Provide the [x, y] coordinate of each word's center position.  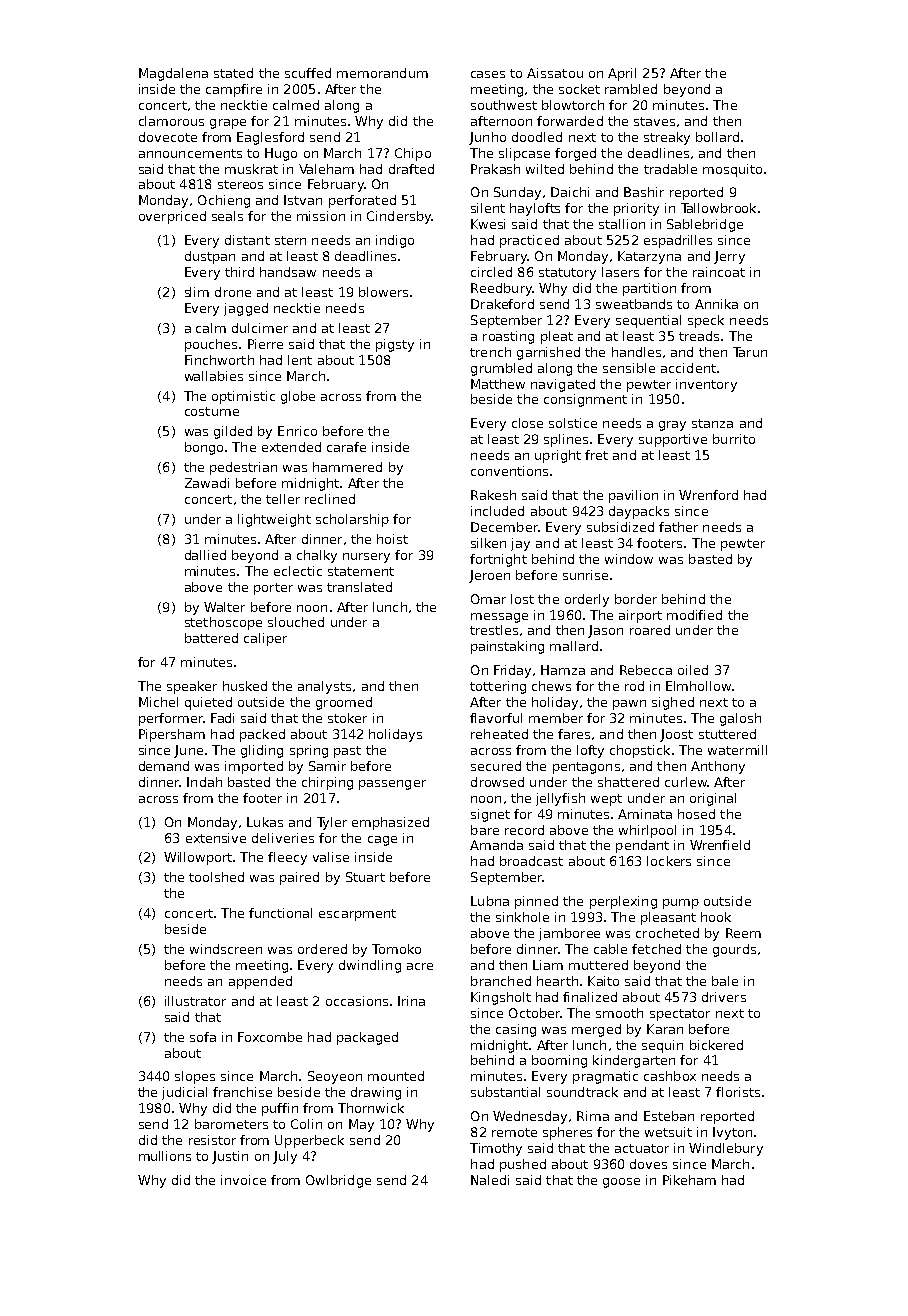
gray [672, 426]
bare [485, 830]
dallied [205, 555]
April [622, 74]
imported [254, 767]
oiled [693, 670]
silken [488, 543]
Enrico [297, 431]
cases [488, 74]
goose [621, 1183]
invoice [243, 1180]
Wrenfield [720, 845]
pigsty [395, 345]
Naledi [490, 1180]
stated [233, 73]
